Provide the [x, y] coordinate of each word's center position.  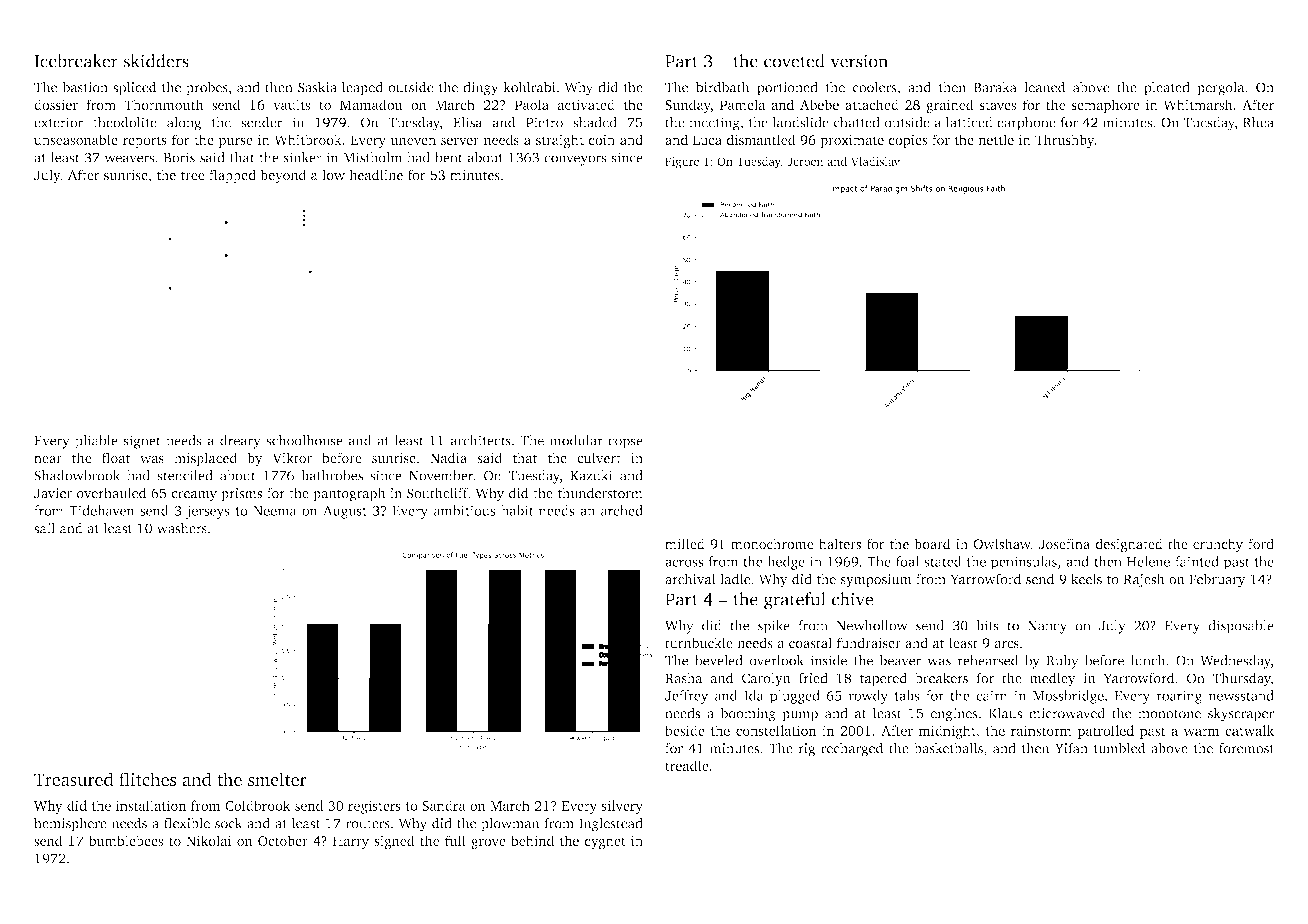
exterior [58, 122]
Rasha [684, 678]
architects [480, 440]
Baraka [995, 87]
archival [690, 579]
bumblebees [126, 840]
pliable [96, 442]
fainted [1197, 561]
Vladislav [875, 161]
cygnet [605, 843]
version [859, 61]
